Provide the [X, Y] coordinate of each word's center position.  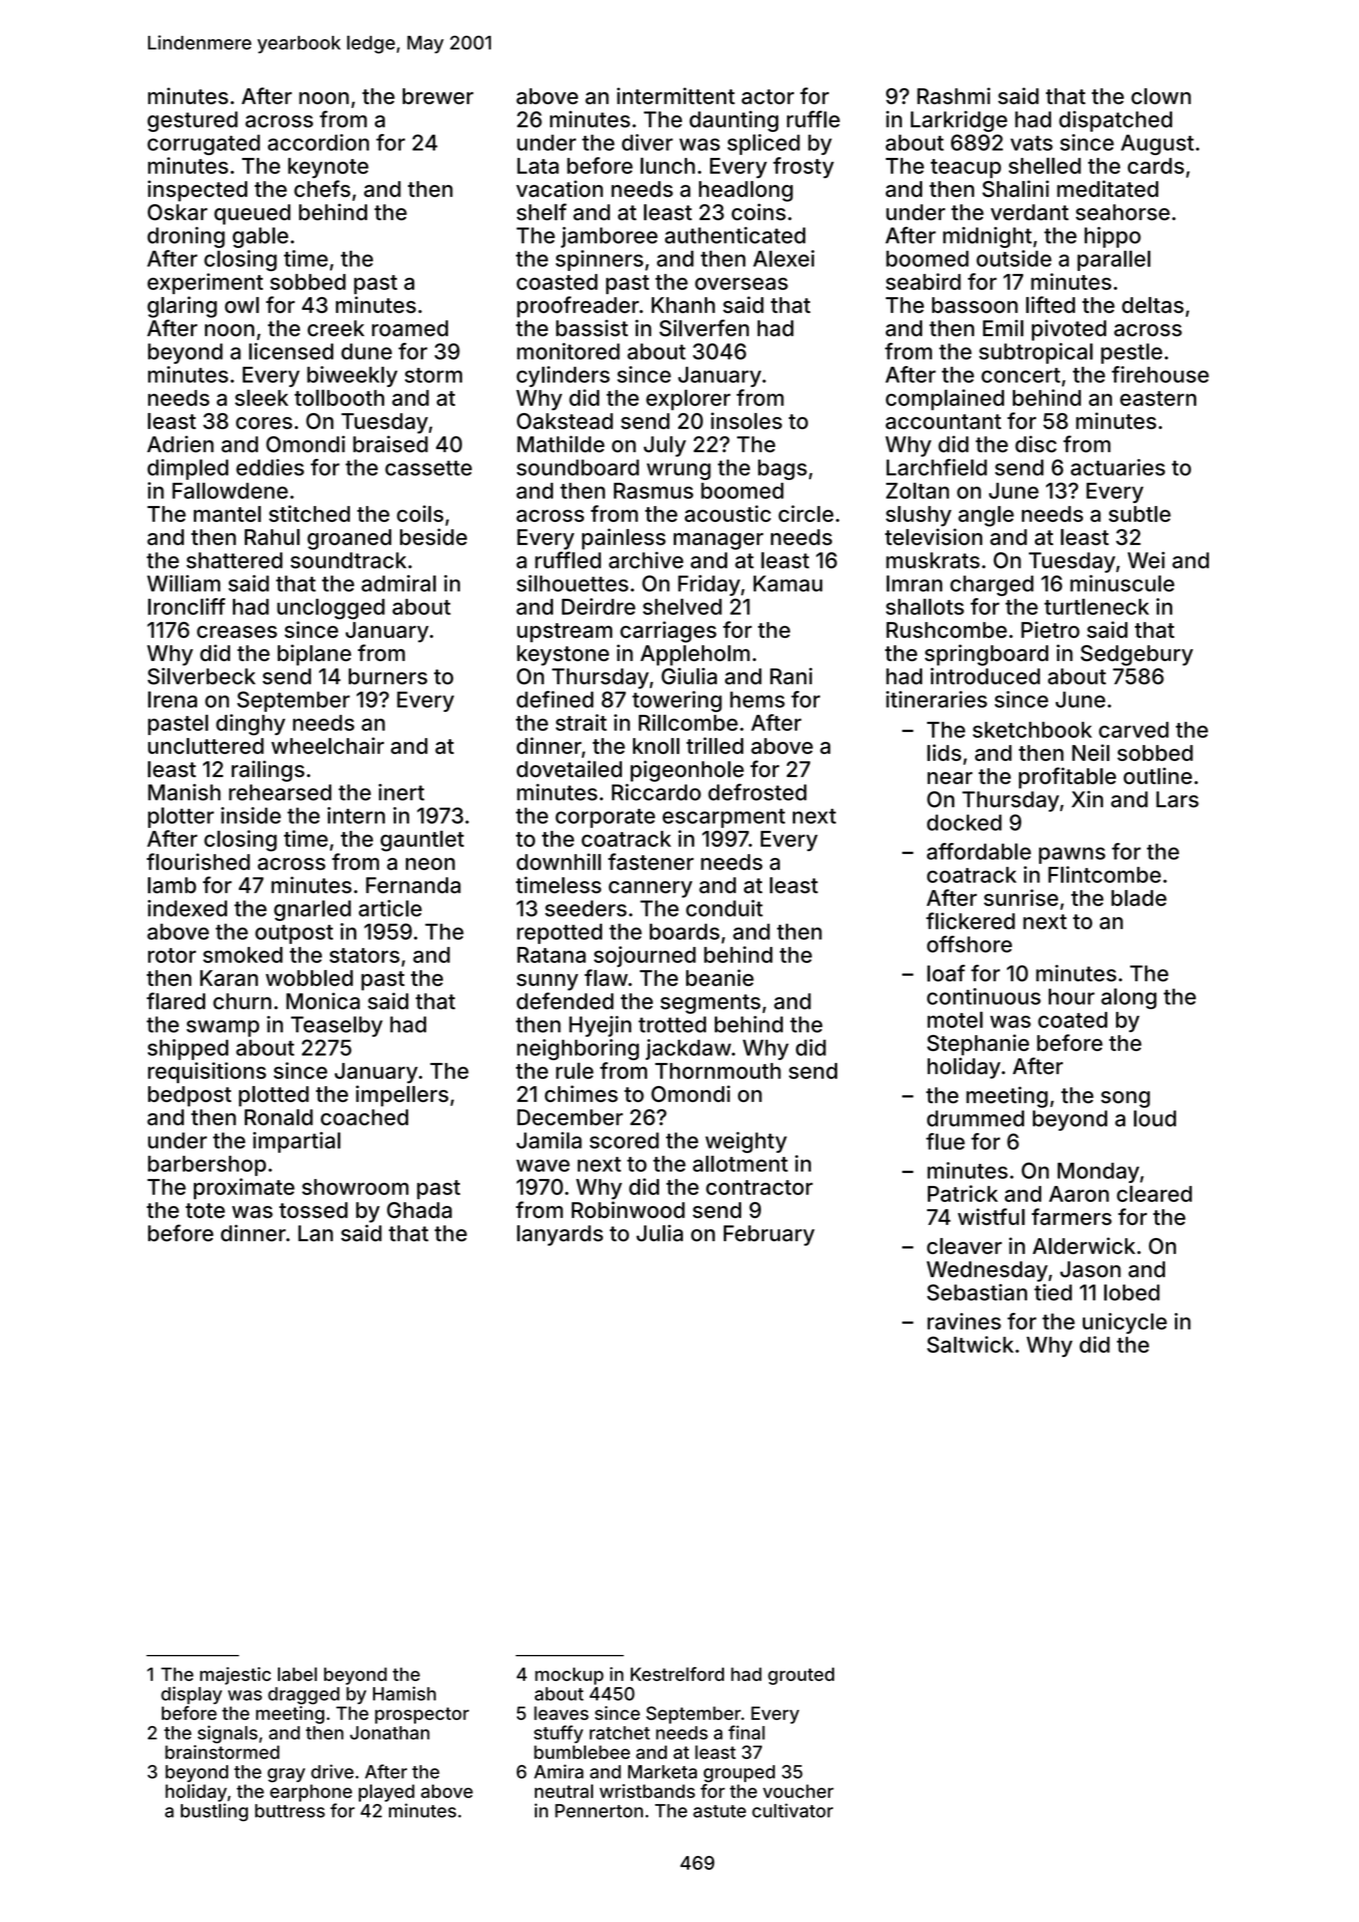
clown [1161, 96]
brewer [438, 96]
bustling [214, 1812]
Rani [791, 676]
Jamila [549, 1140]
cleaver [964, 1246]
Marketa [662, 1772]
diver [647, 142]
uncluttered [206, 746]
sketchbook [1032, 730]
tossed [313, 1210]
